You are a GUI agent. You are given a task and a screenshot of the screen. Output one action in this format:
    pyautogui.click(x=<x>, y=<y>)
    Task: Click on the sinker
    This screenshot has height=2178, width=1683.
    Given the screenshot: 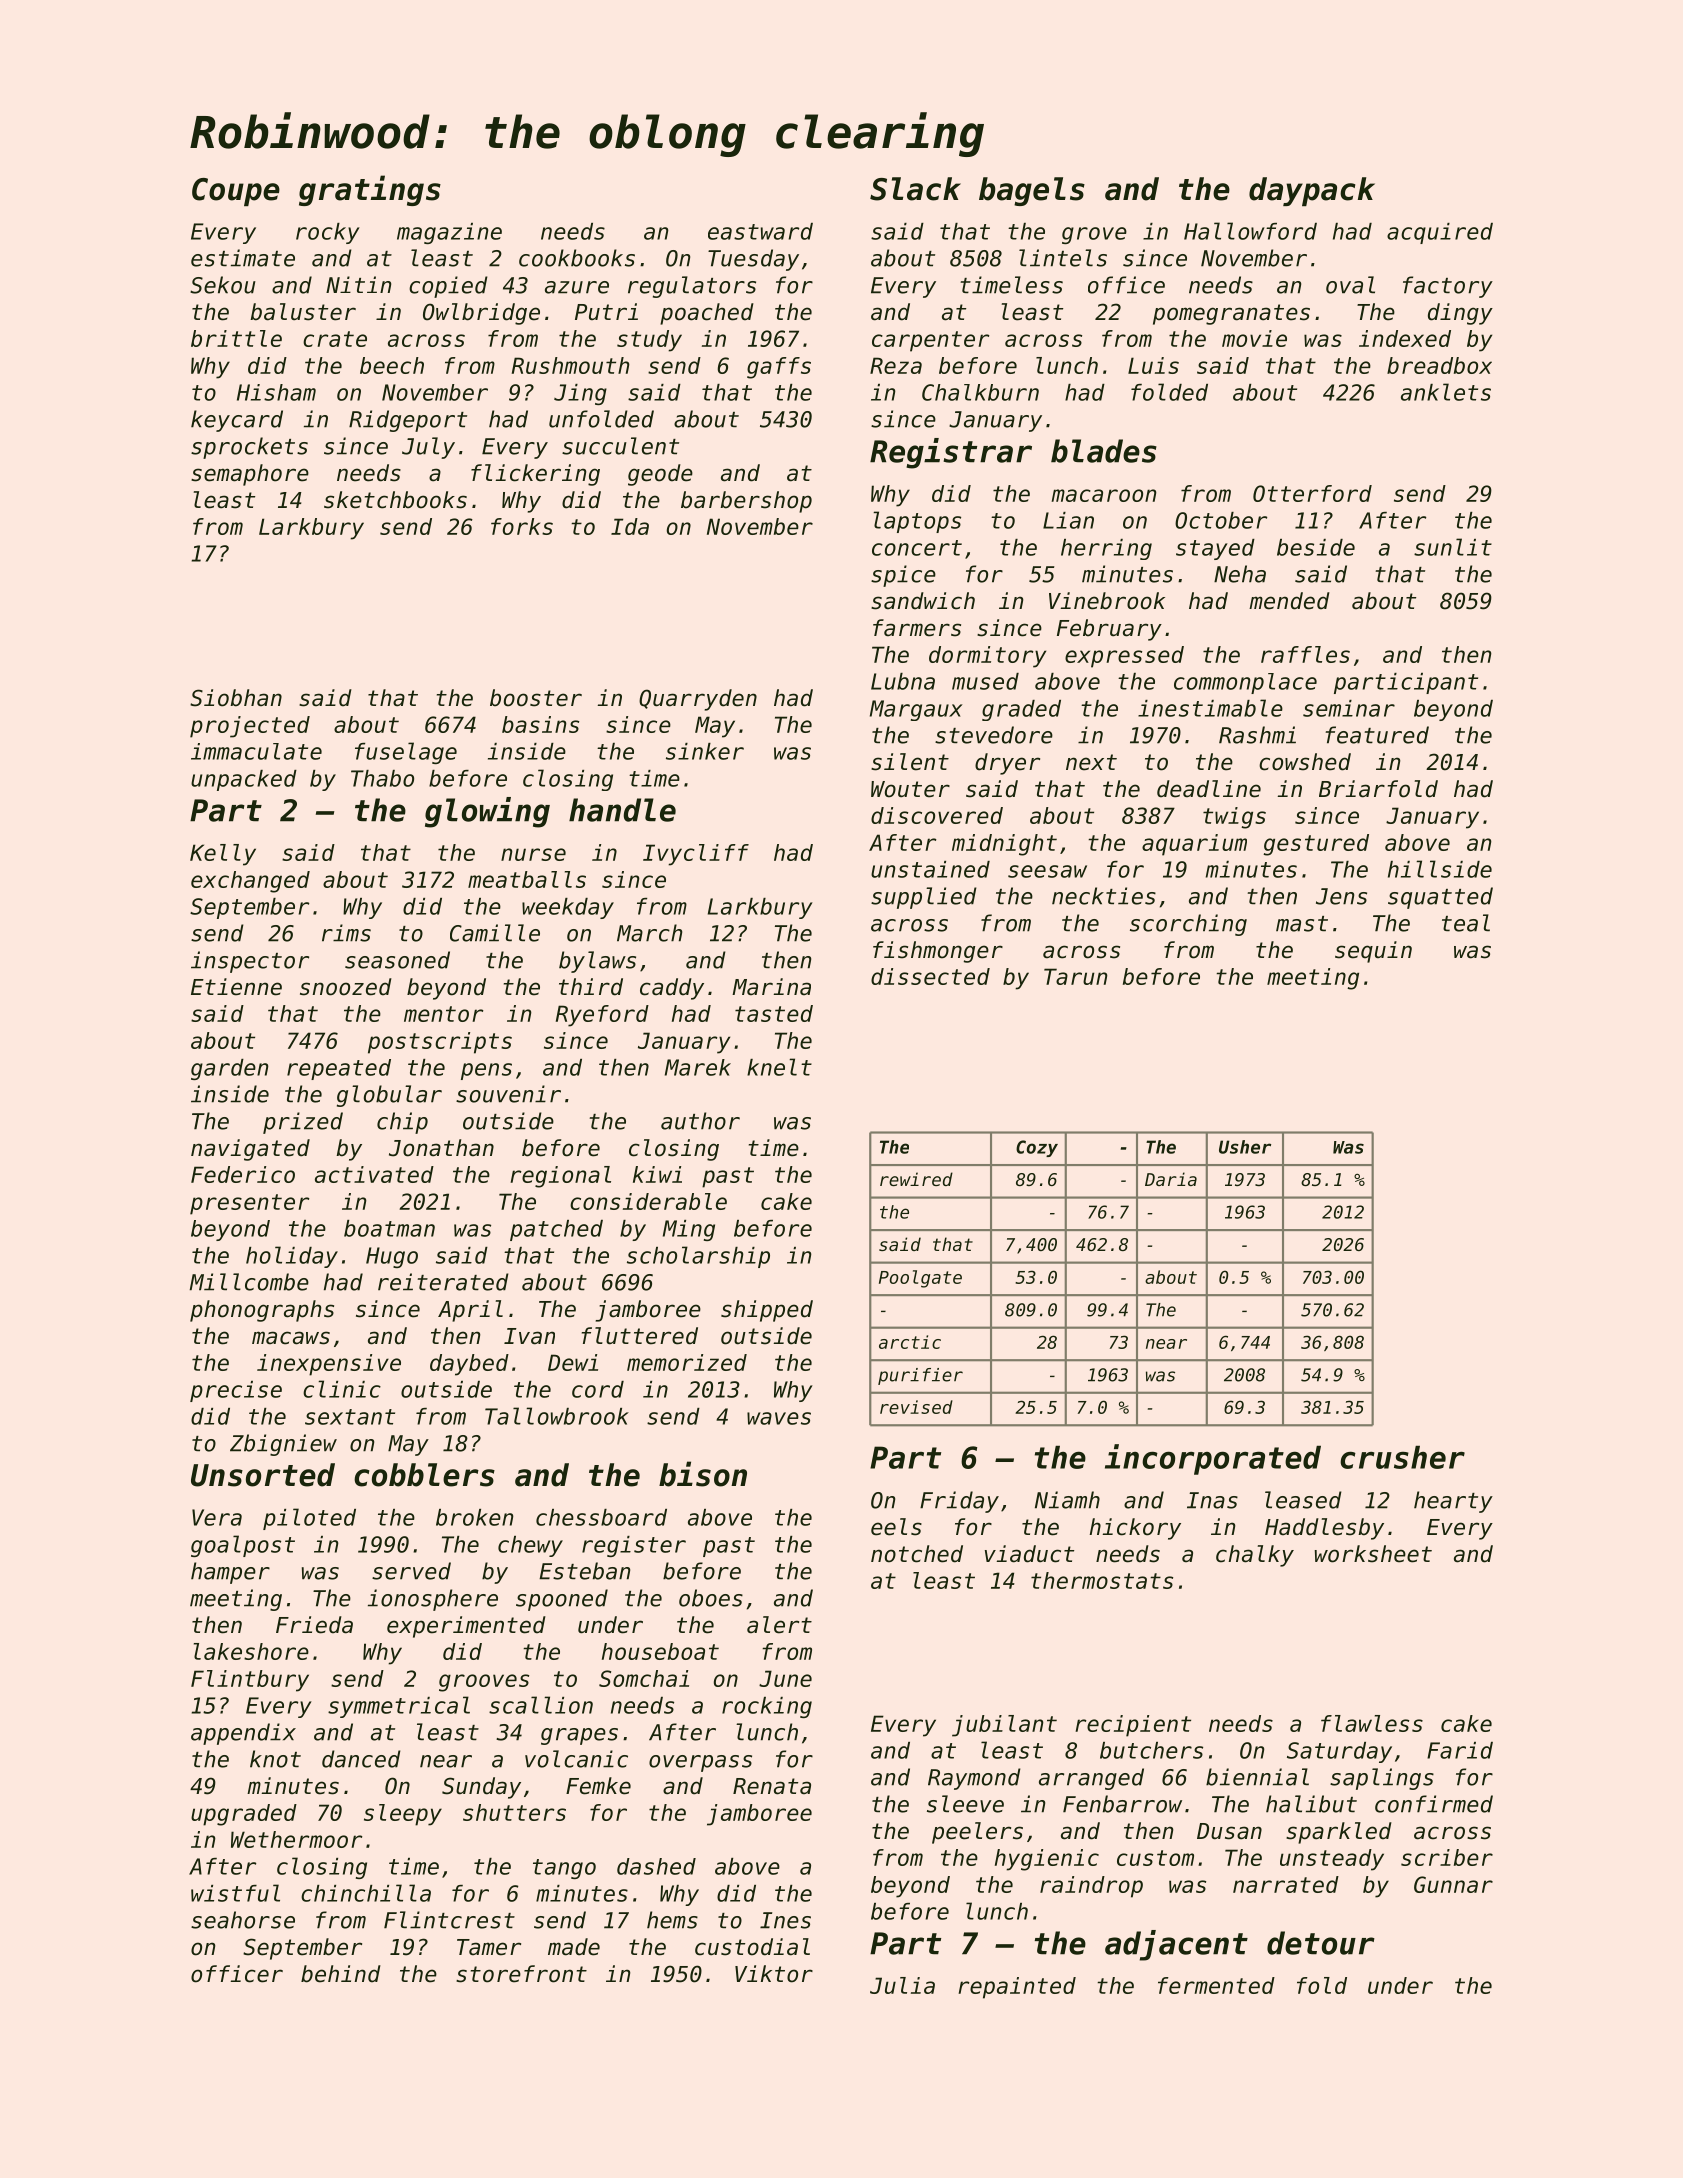 What is the action you would take?
    pyautogui.click(x=705, y=751)
